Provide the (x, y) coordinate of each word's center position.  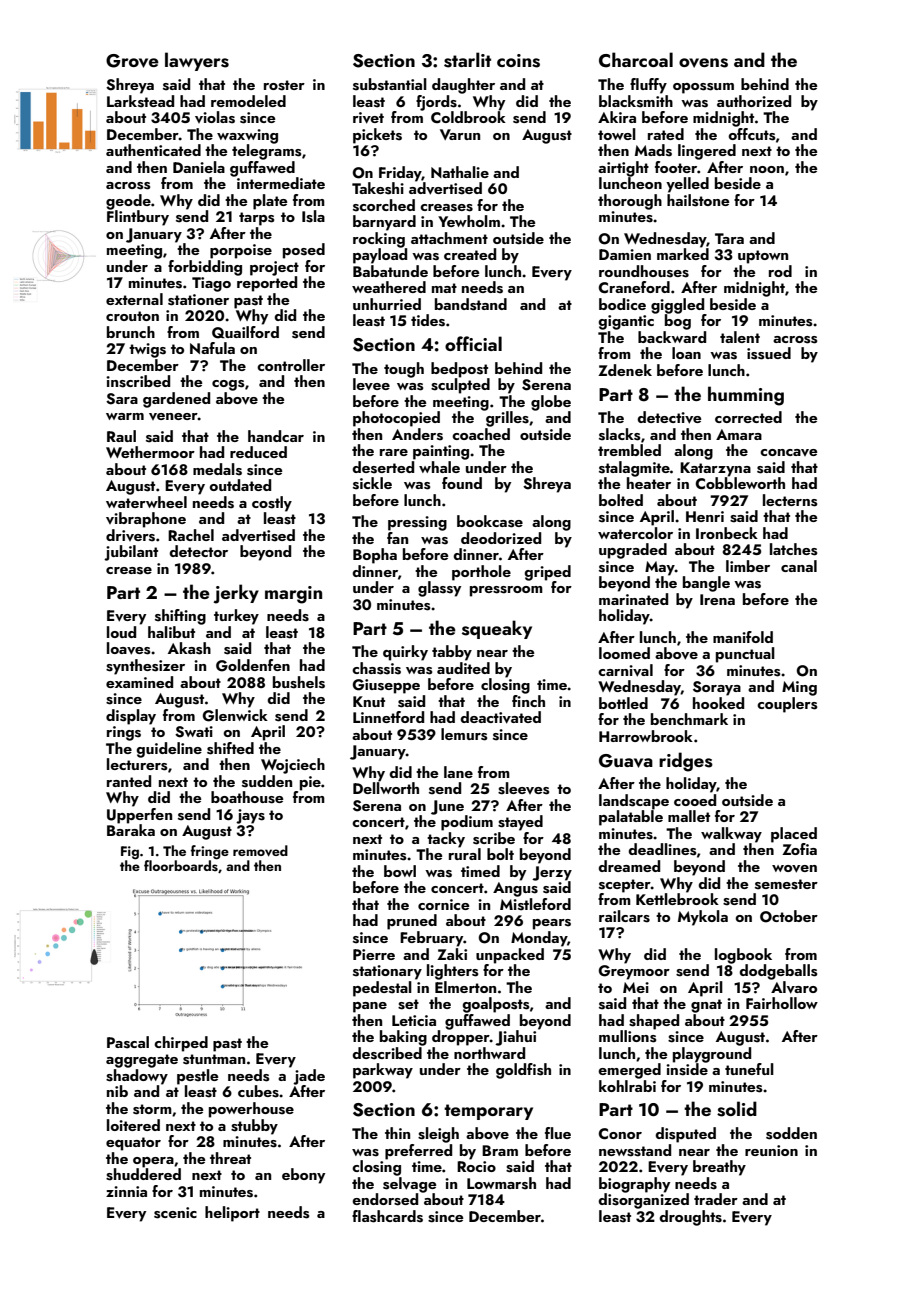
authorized (754, 101)
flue (558, 1133)
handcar (276, 436)
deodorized (501, 538)
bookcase (490, 521)
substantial (390, 84)
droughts (690, 1218)
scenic (175, 1213)
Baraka (131, 830)
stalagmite (634, 469)
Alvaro (794, 987)
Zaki (452, 954)
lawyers (197, 61)
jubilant (131, 553)
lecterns (790, 500)
